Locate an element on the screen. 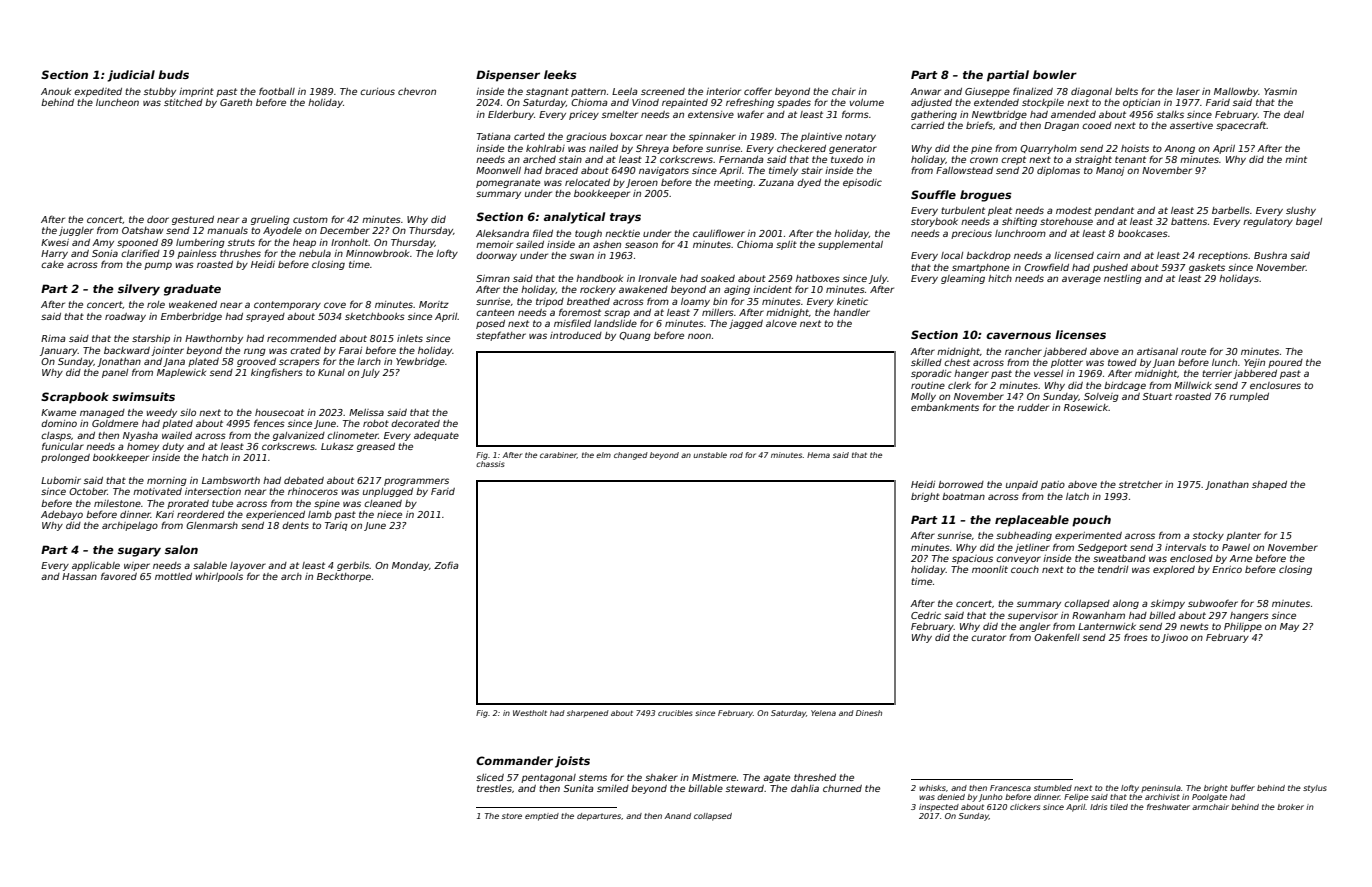 The image size is (1372, 887). prorated is located at coordinates (188, 504).
